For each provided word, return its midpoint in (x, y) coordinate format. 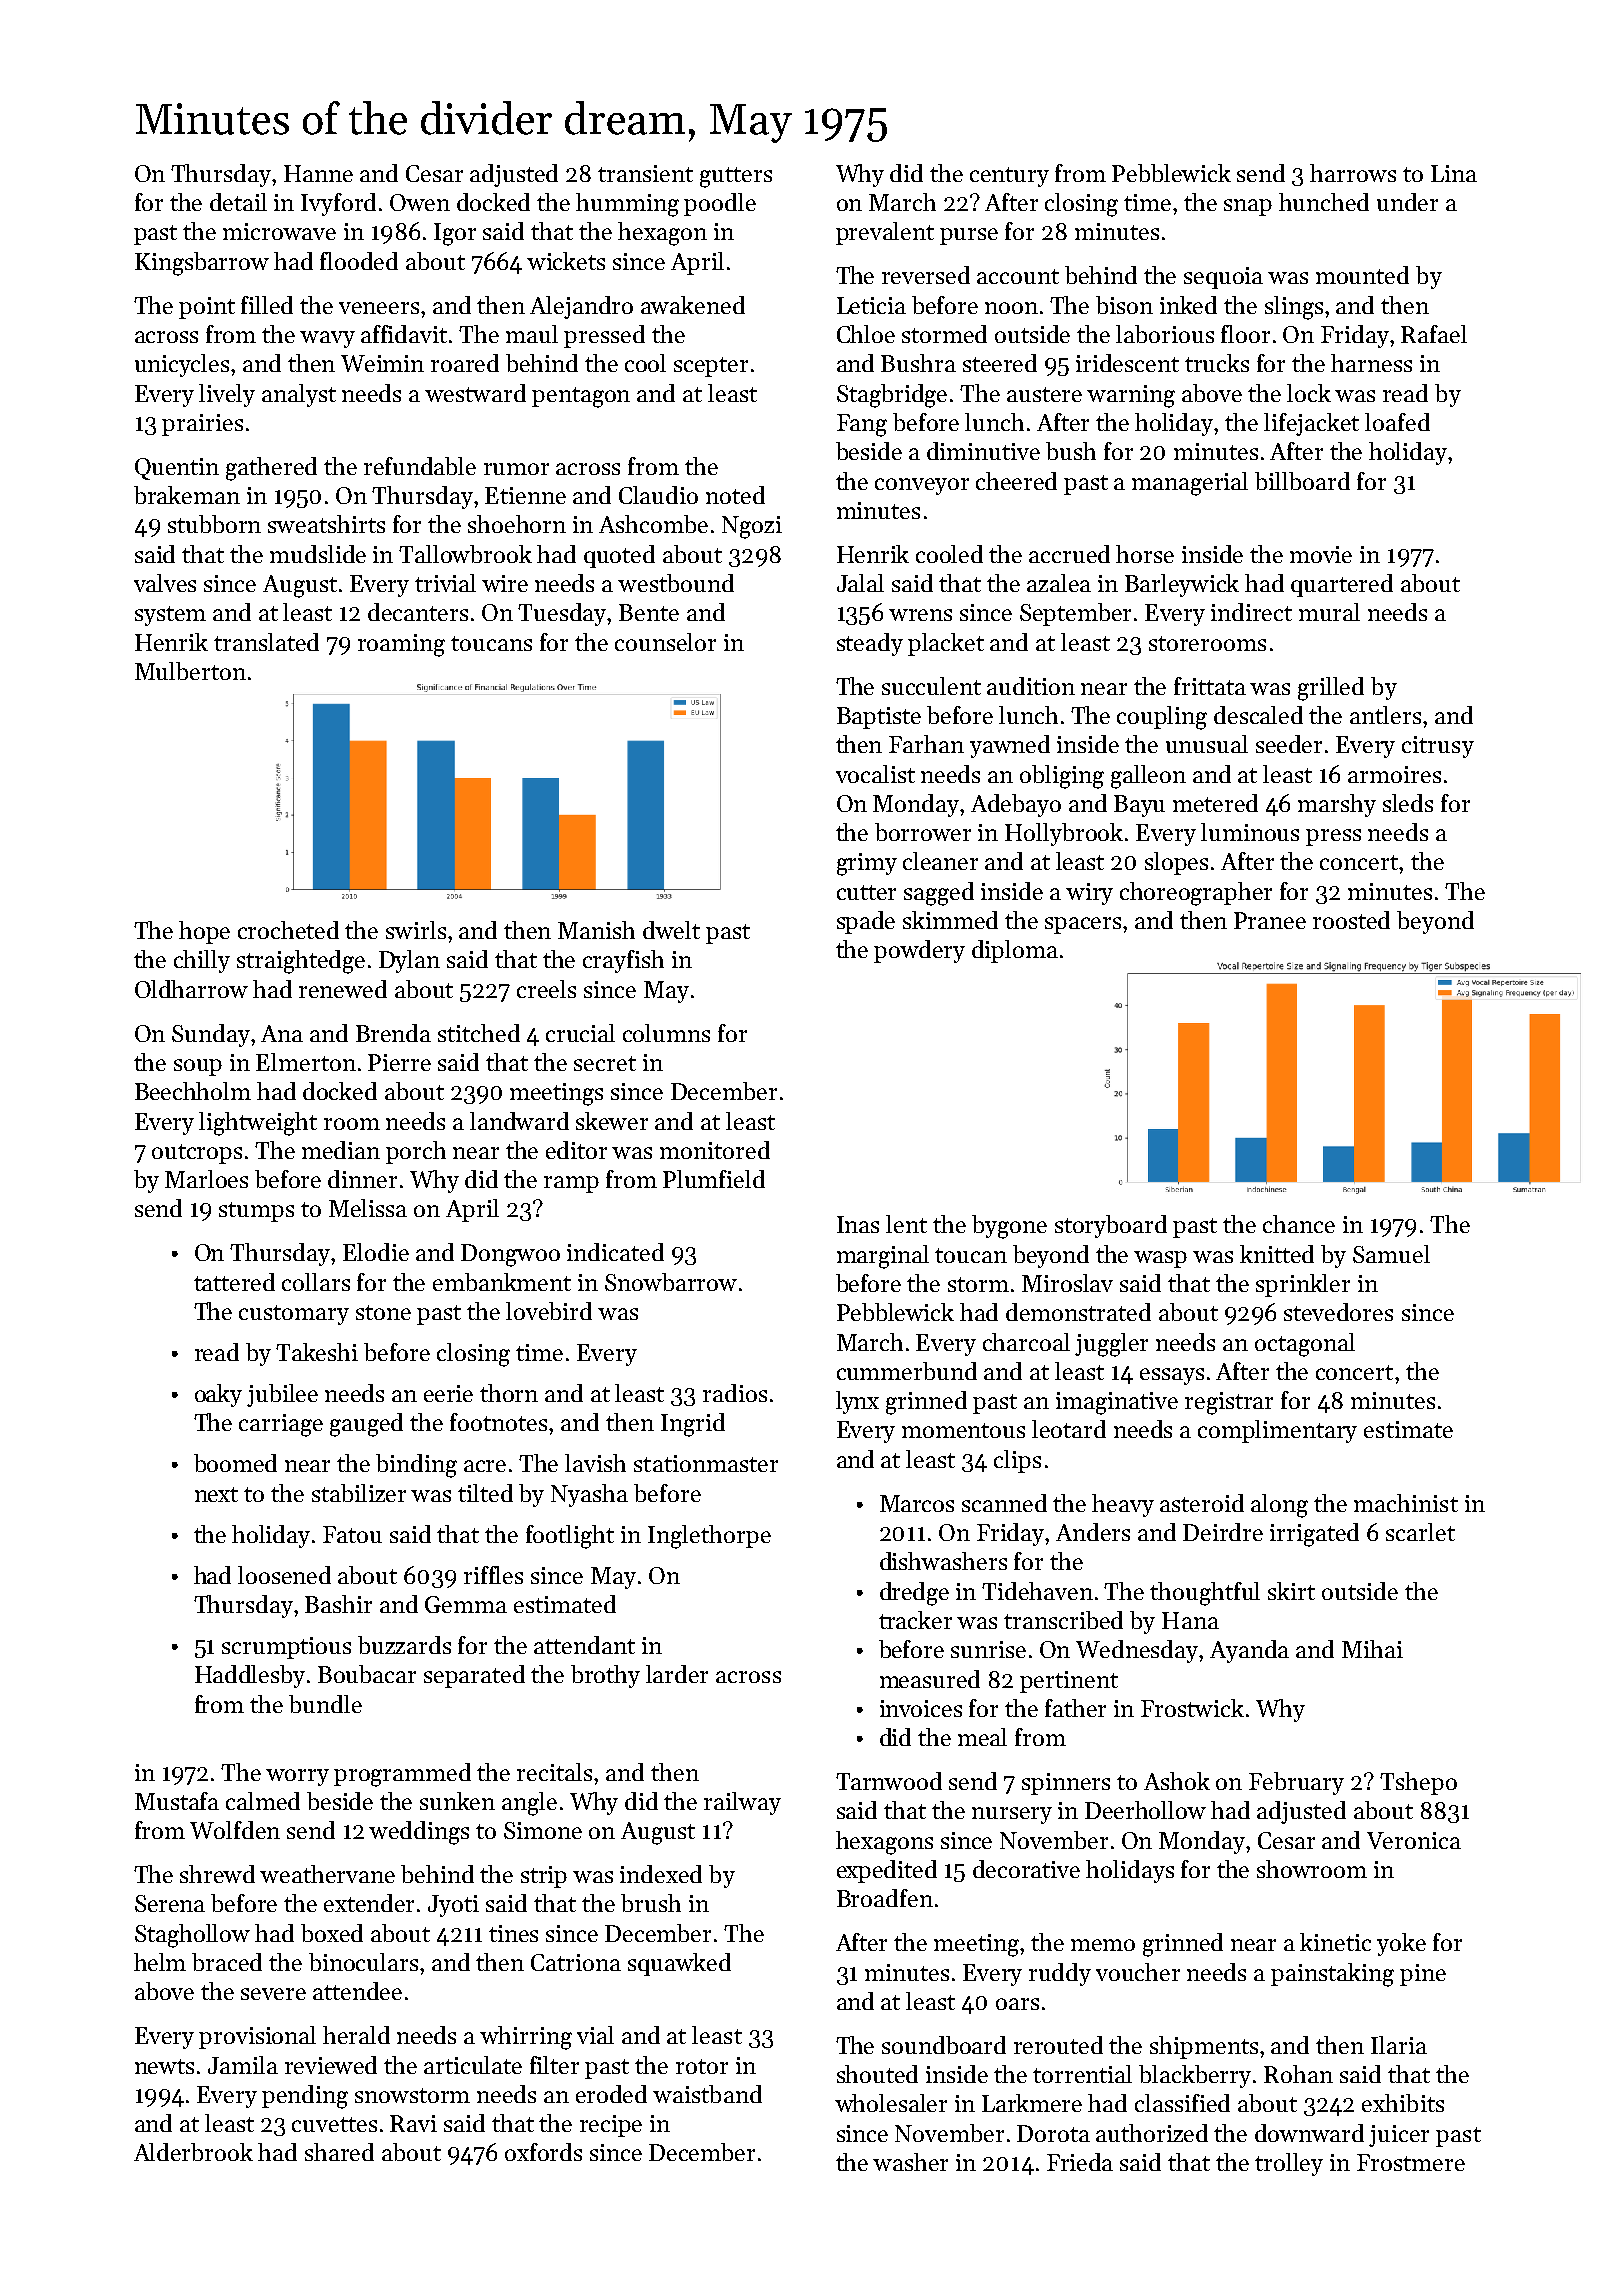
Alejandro (581, 307)
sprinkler (1303, 1285)
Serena (170, 1903)
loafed (1397, 422)
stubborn (214, 524)
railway (742, 1803)
